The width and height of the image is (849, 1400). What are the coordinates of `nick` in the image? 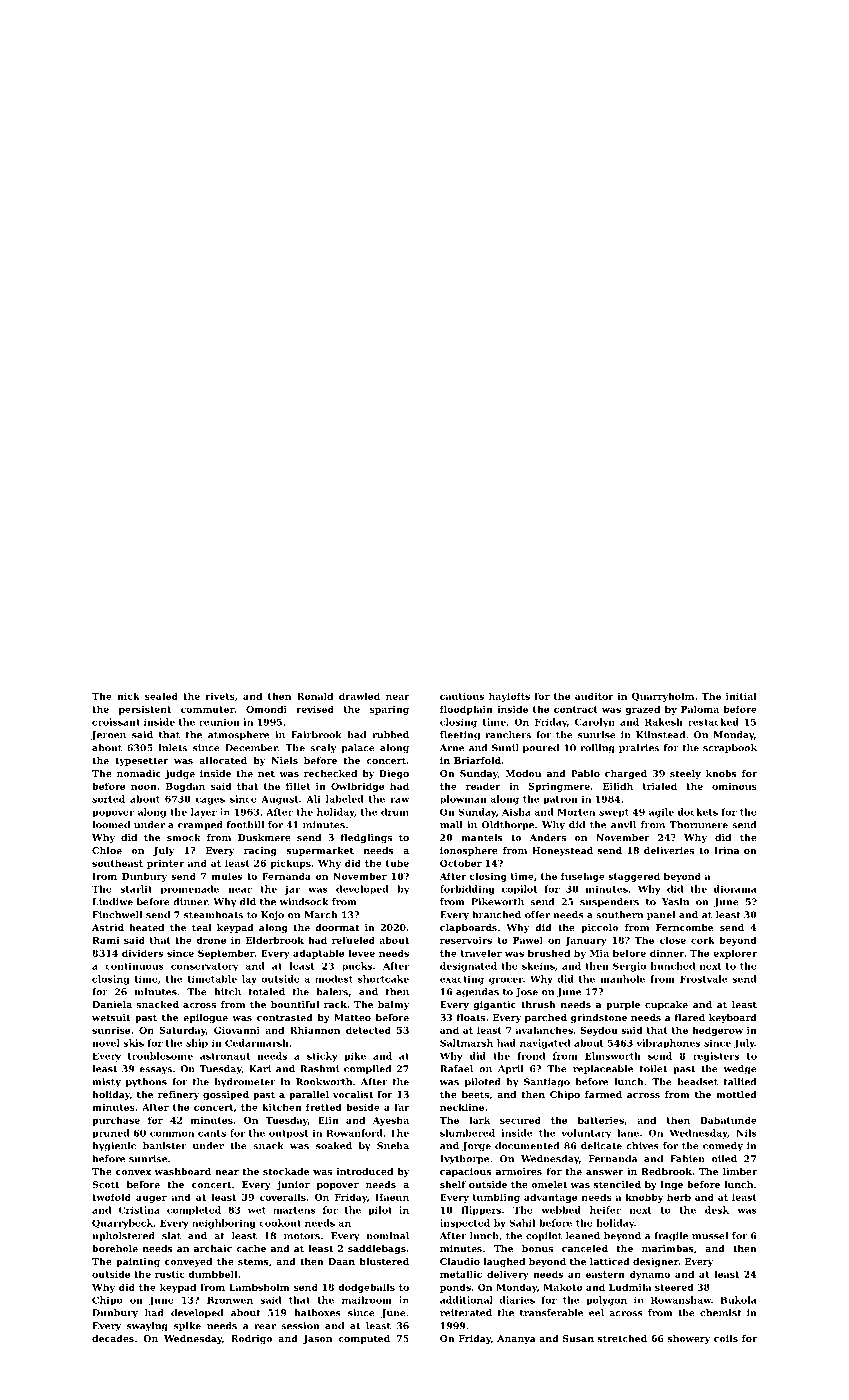 It's located at (128, 696).
